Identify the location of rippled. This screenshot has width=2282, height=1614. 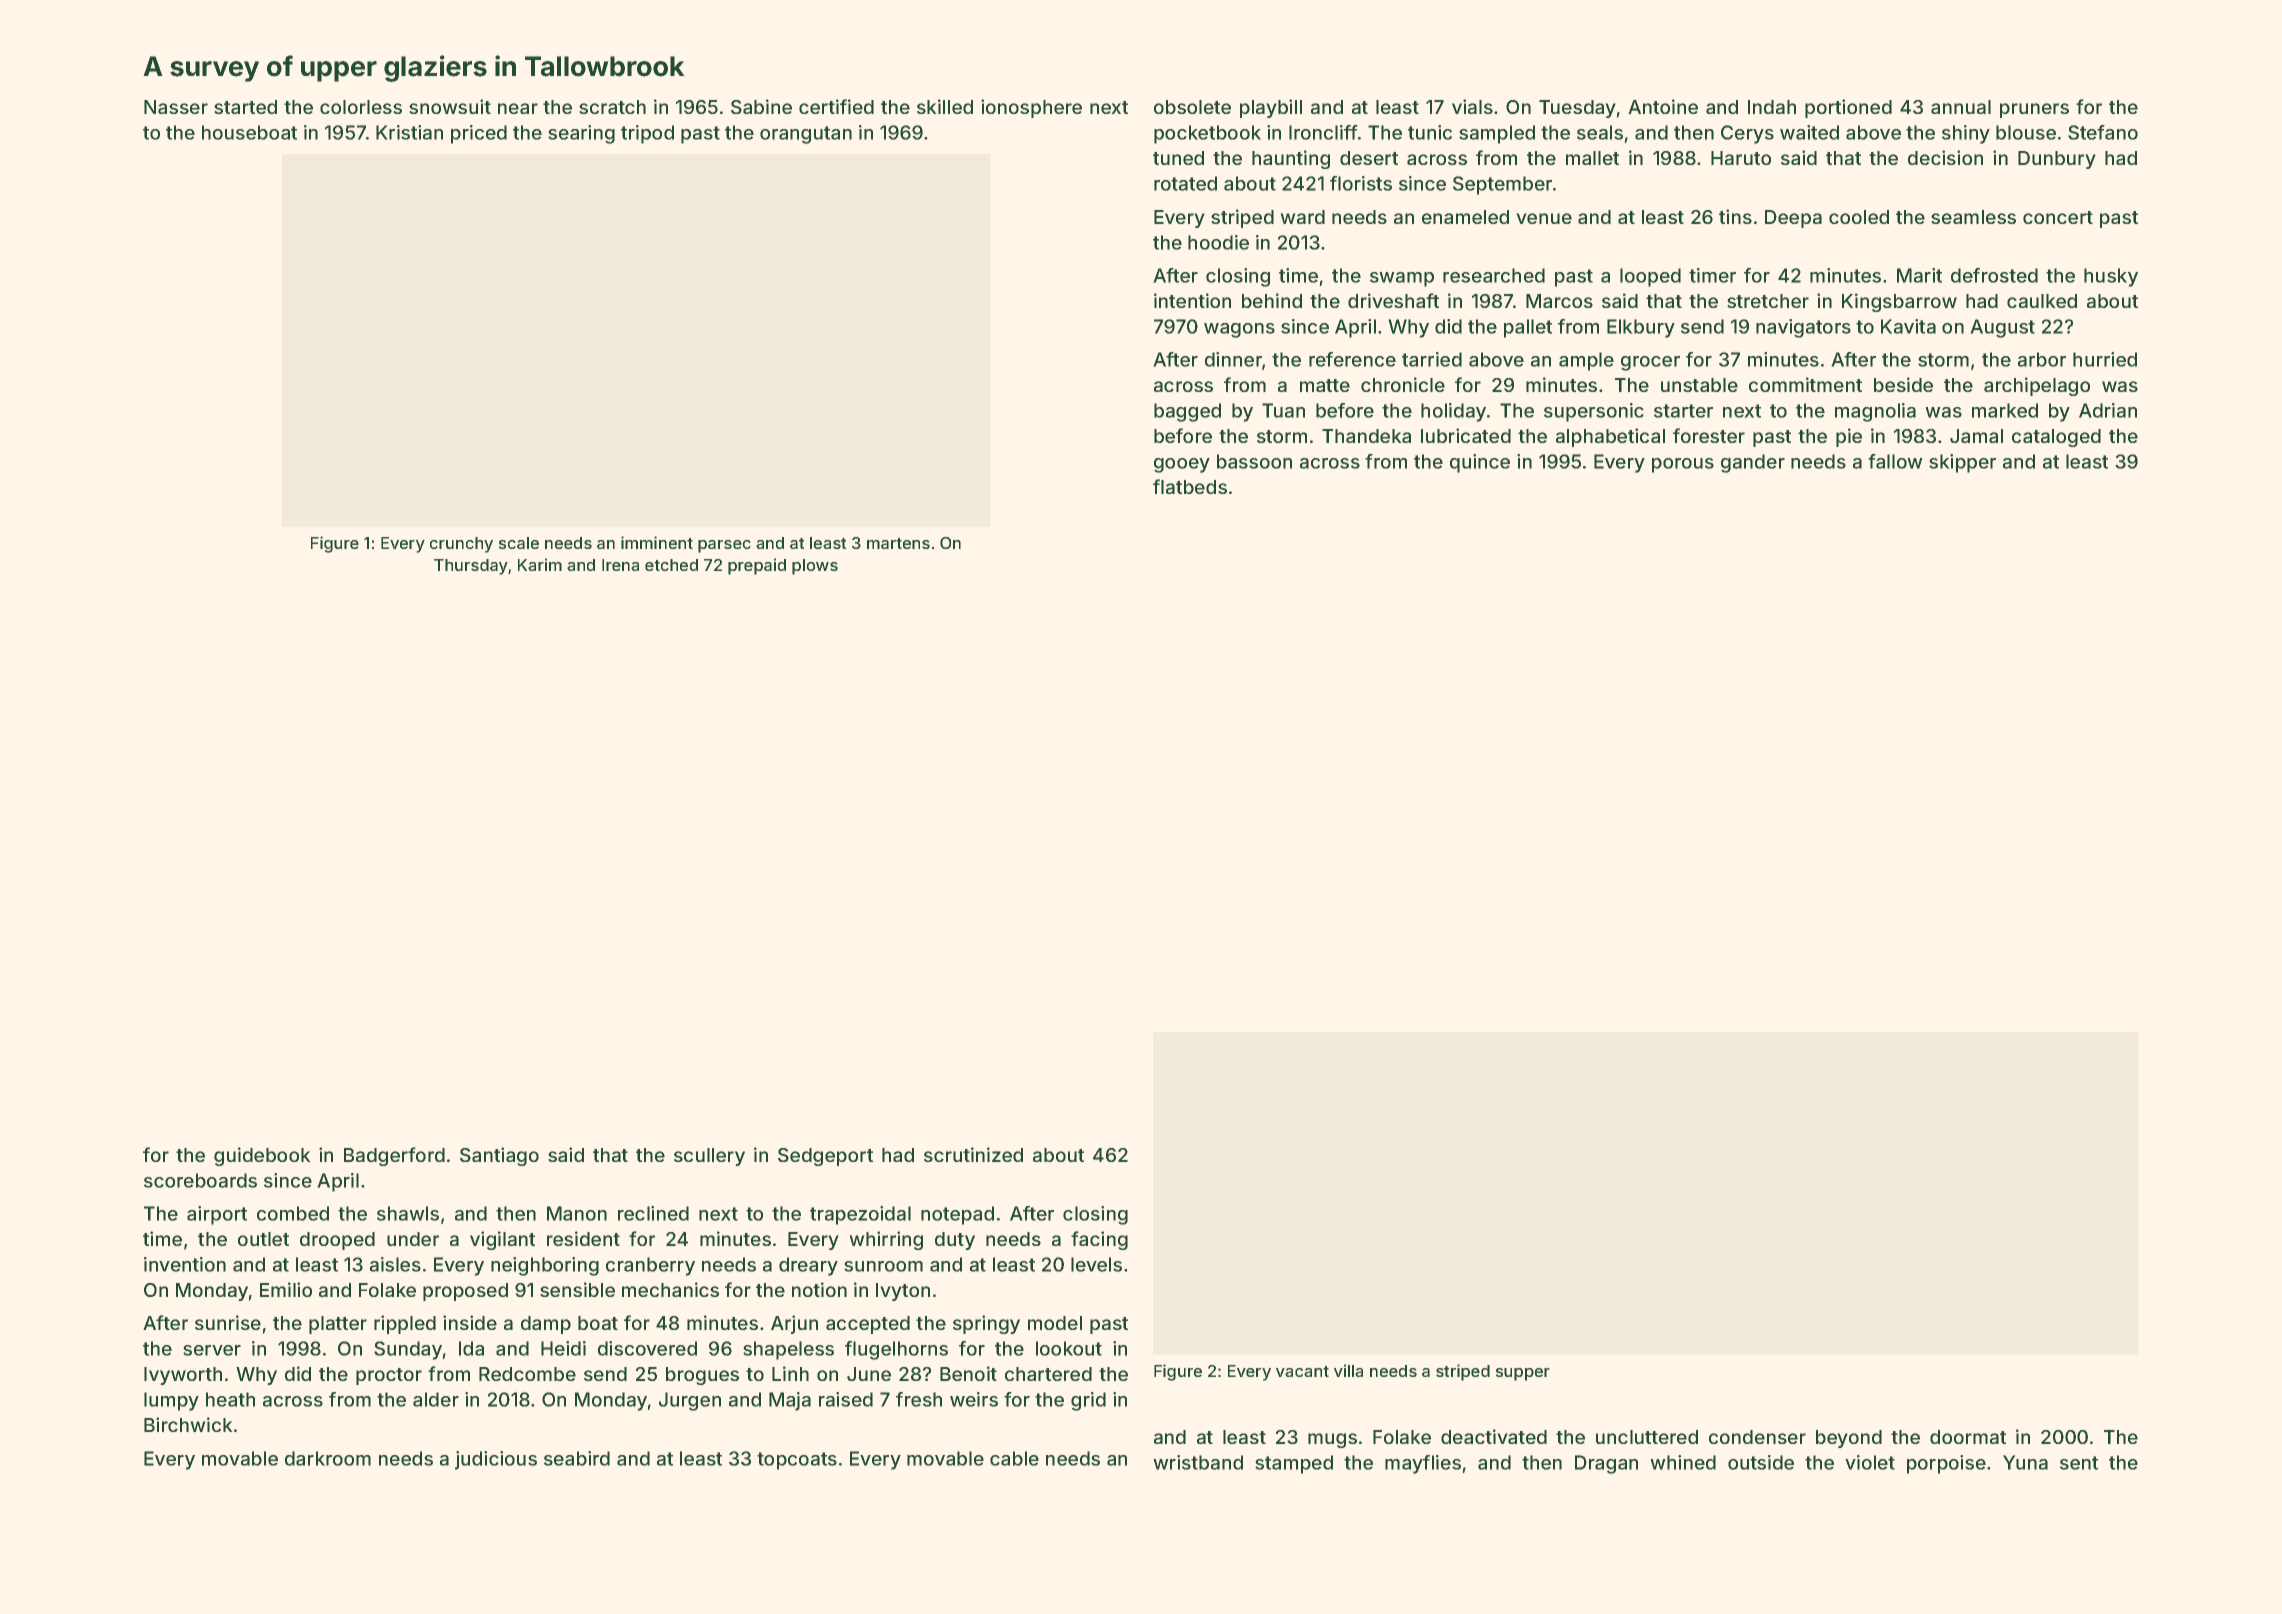
(405, 1324).
